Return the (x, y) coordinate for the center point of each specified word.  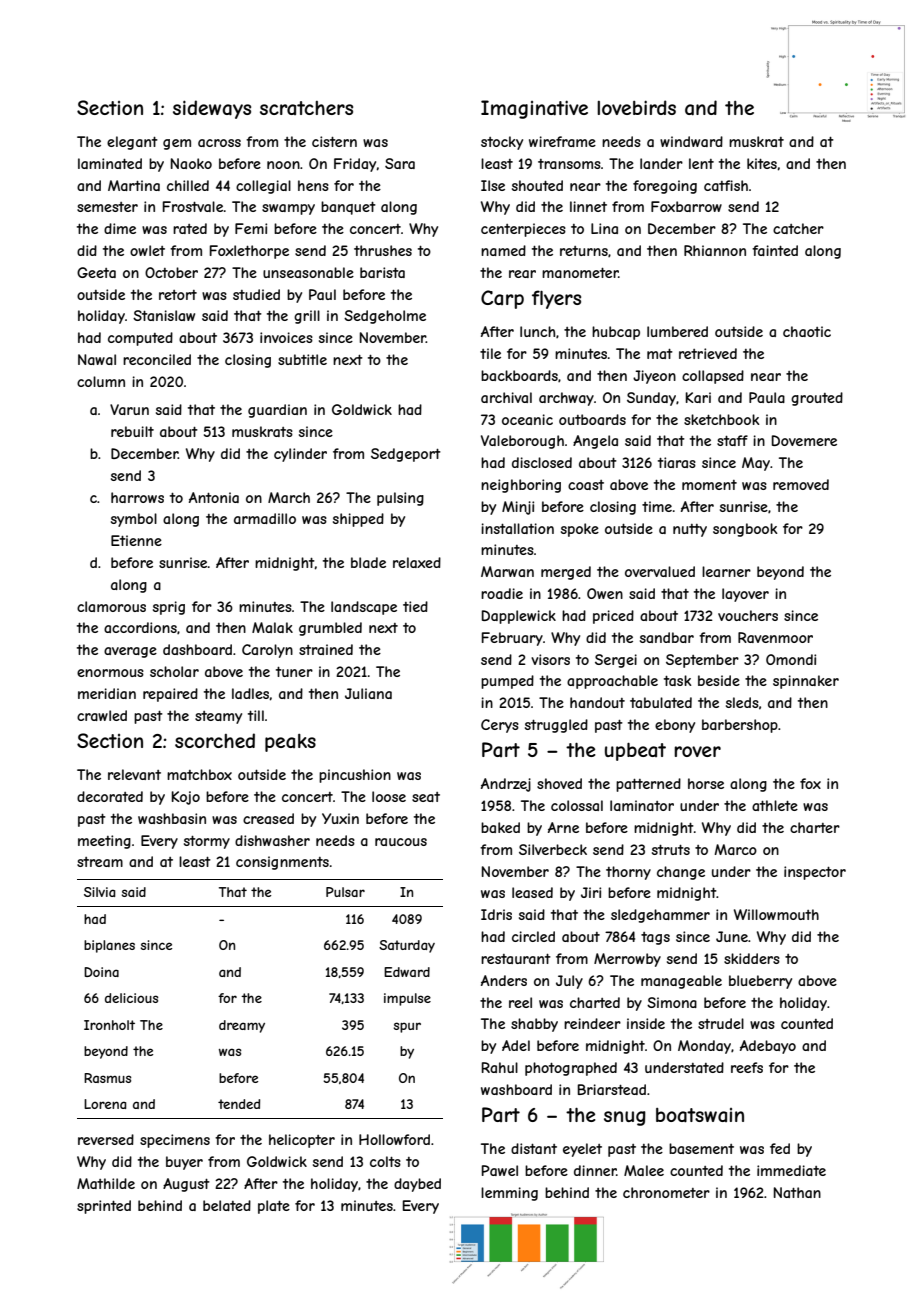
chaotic (807, 331)
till (256, 715)
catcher (798, 228)
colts (385, 1161)
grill (307, 317)
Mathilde (106, 1183)
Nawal (97, 359)
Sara (400, 163)
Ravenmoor (775, 637)
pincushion (355, 776)
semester (107, 207)
